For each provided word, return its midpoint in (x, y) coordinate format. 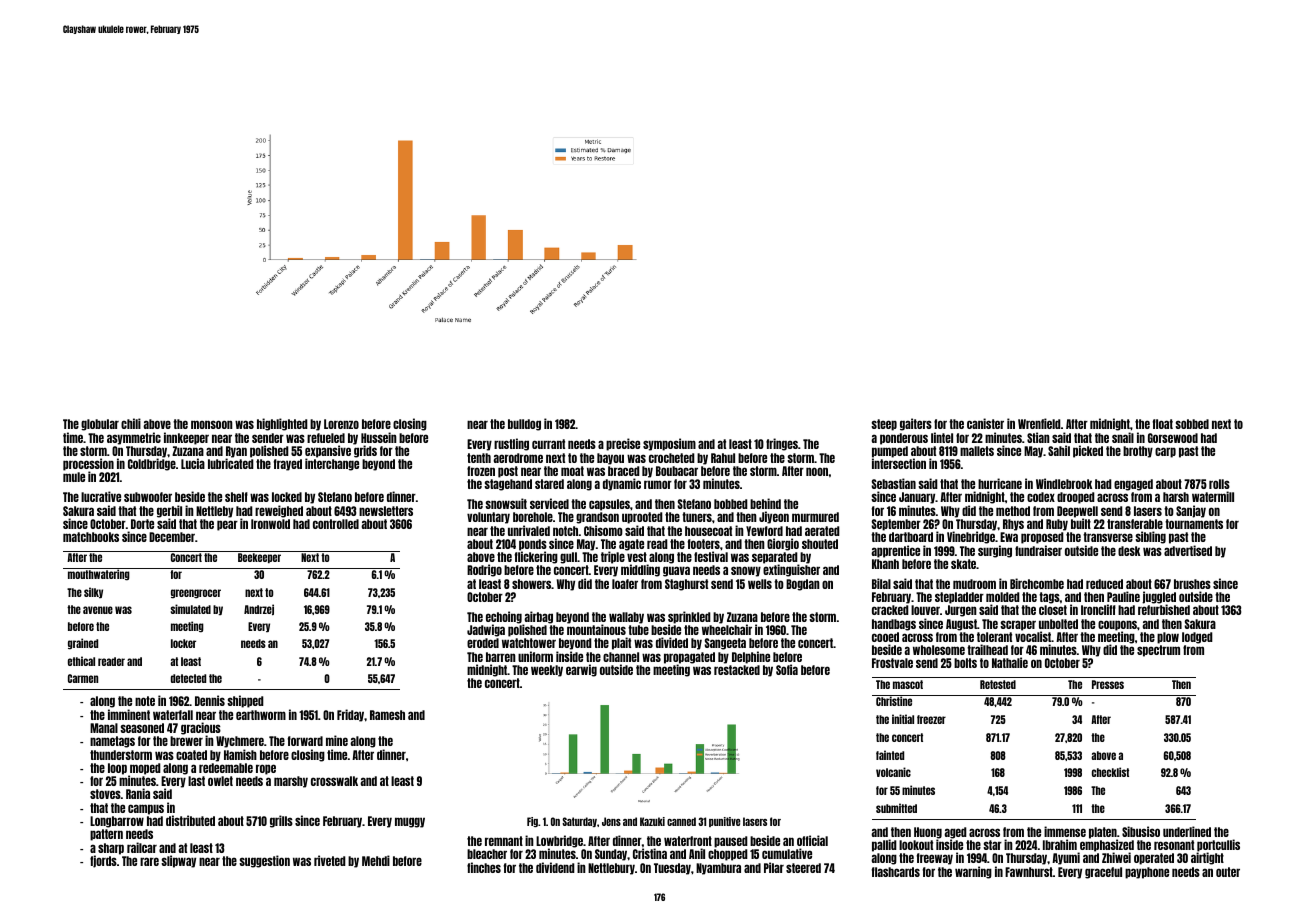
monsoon (212, 424)
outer (1228, 872)
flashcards (896, 872)
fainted (890, 755)
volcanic (893, 772)
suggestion (264, 861)
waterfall (173, 715)
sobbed (1192, 424)
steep (884, 425)
